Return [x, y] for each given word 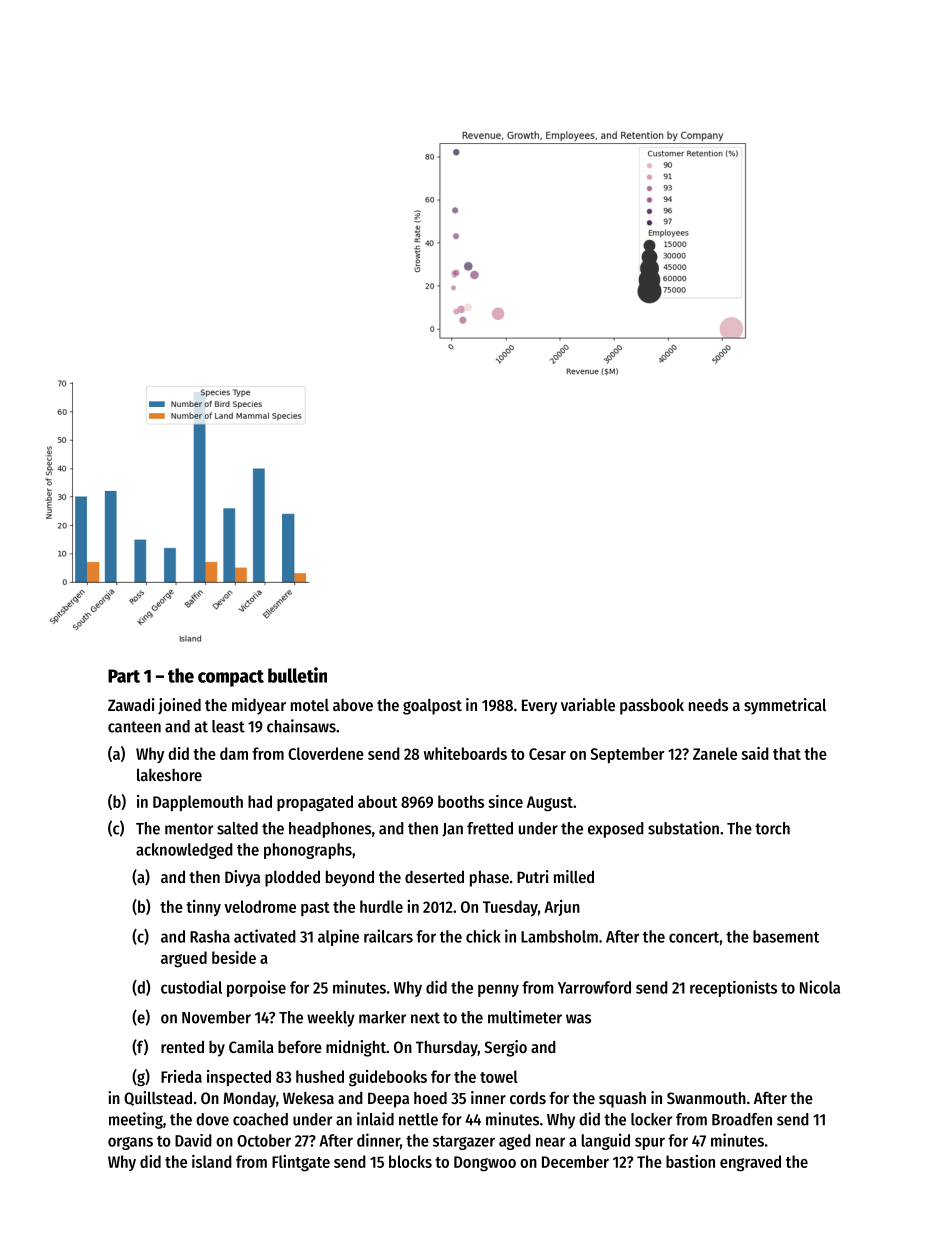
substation [683, 828]
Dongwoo [485, 1164]
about [377, 801]
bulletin [297, 675]
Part [124, 676]
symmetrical [785, 706]
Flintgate [301, 1163]
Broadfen [742, 1119]
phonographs [308, 851]
